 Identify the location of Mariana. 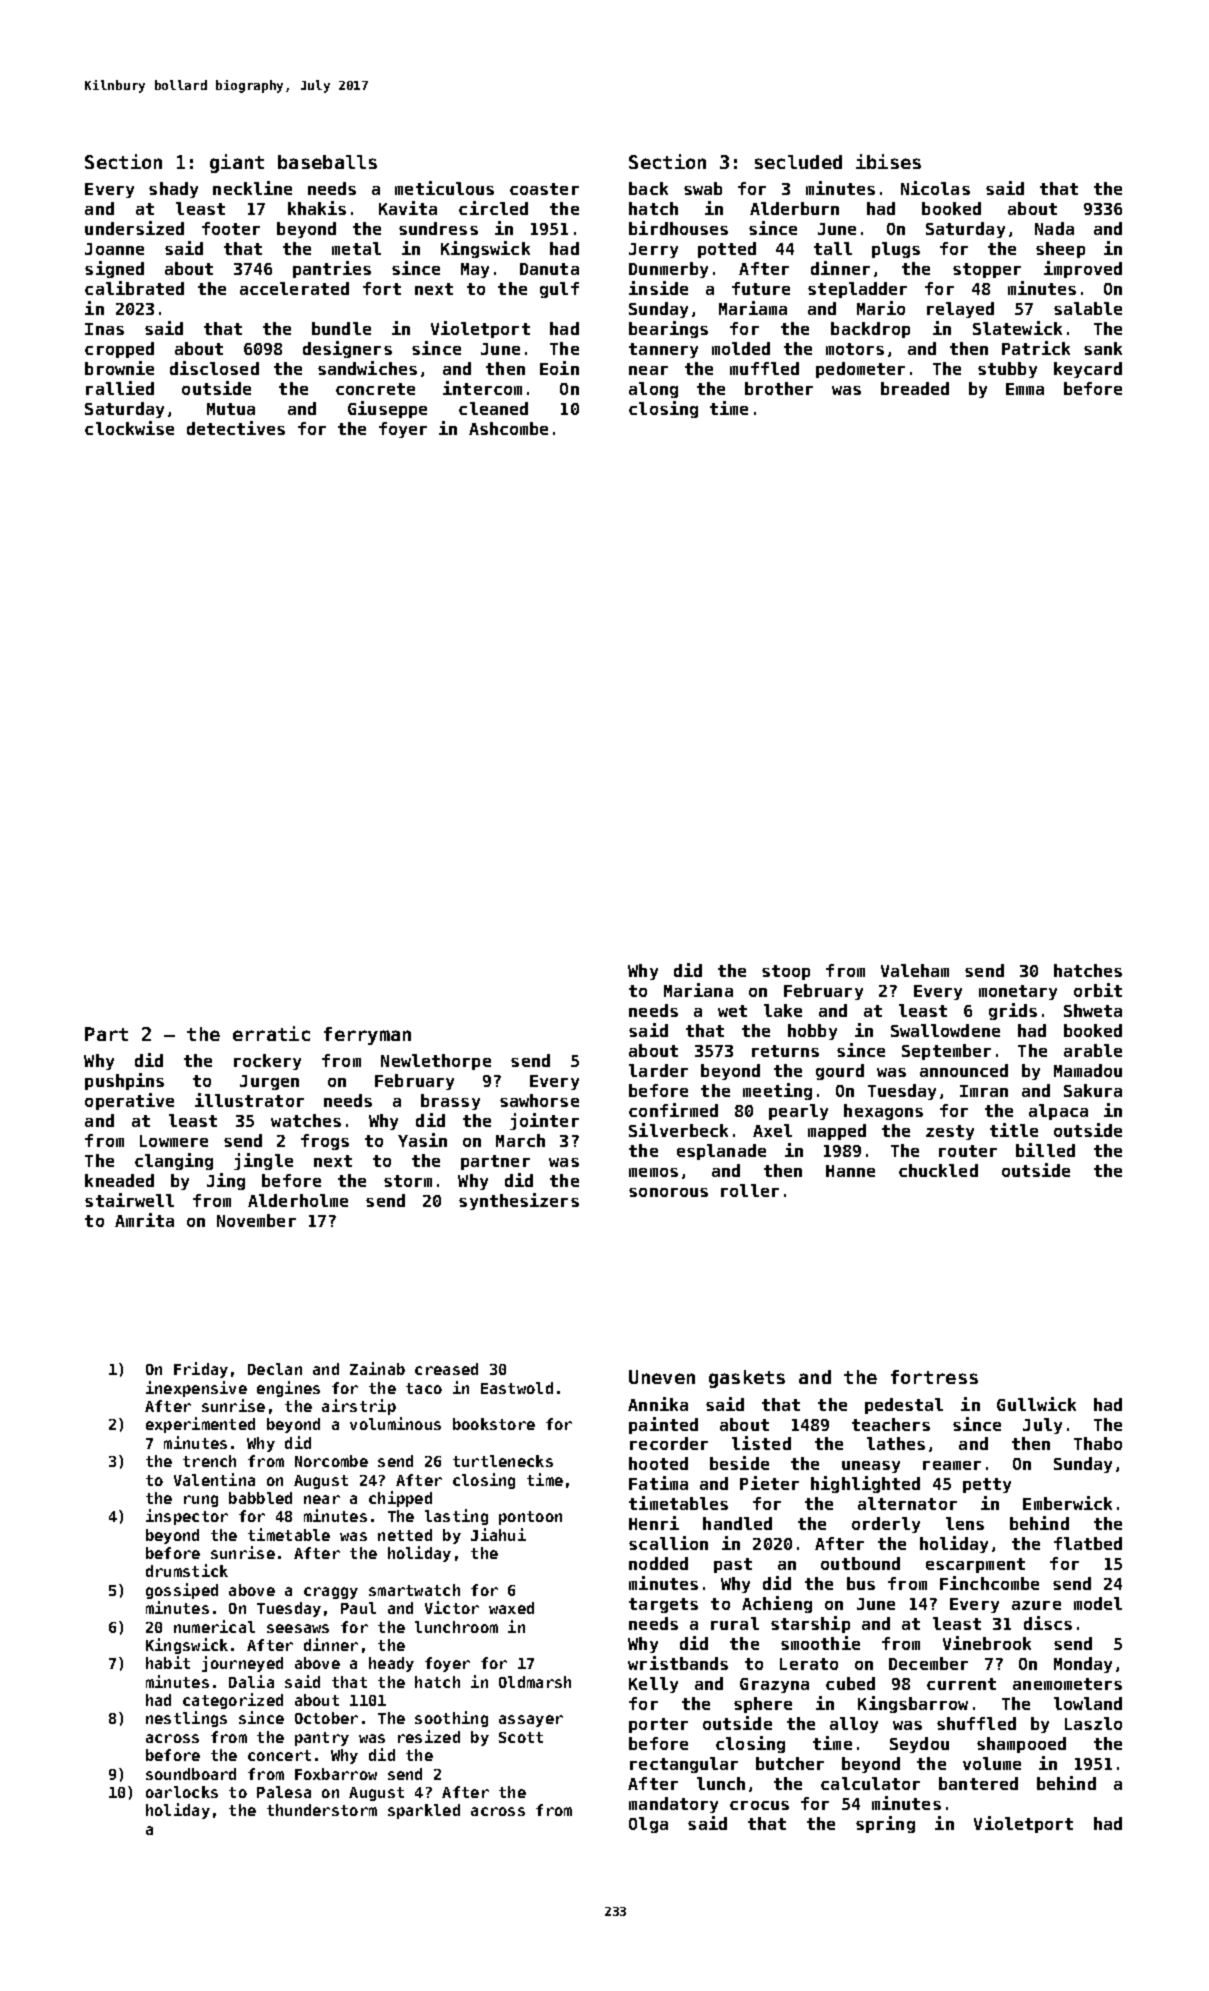
(698, 990).
